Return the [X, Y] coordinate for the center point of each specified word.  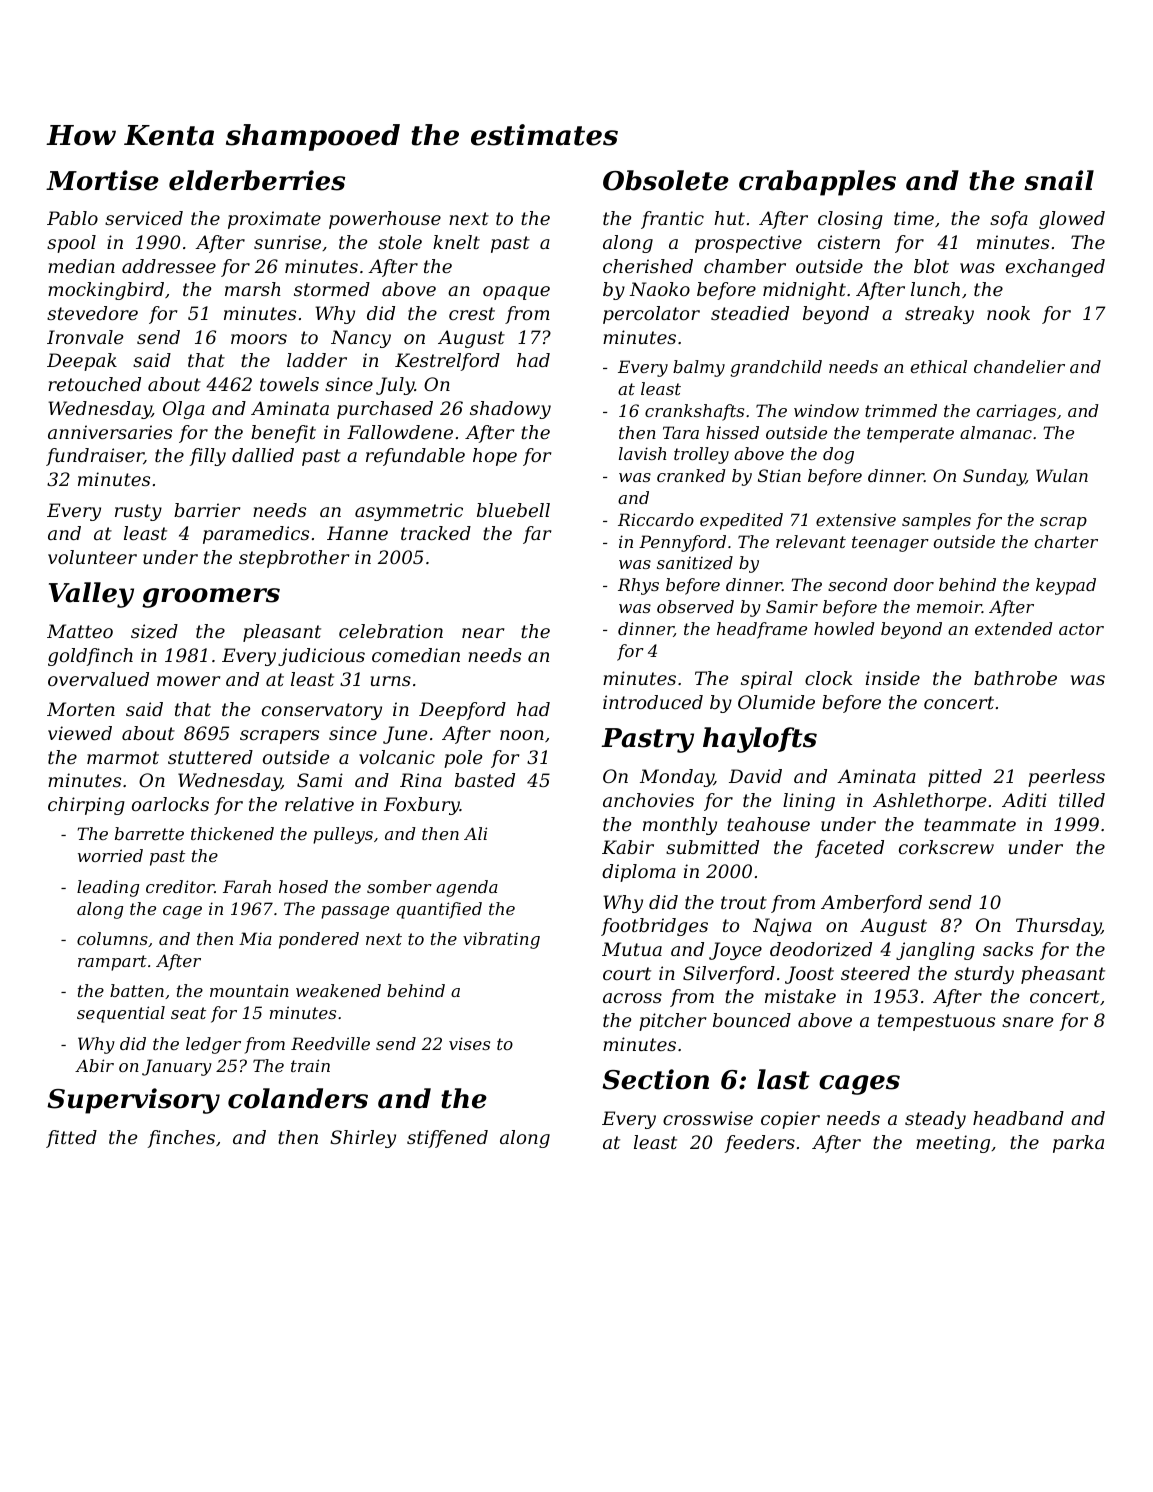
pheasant [1063, 975]
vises [469, 1043]
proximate [274, 220]
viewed [80, 733]
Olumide [776, 702]
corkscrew [946, 847]
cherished [648, 266]
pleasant [282, 633]
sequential [121, 1014]
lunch [935, 289]
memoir [949, 606]
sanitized [695, 563]
